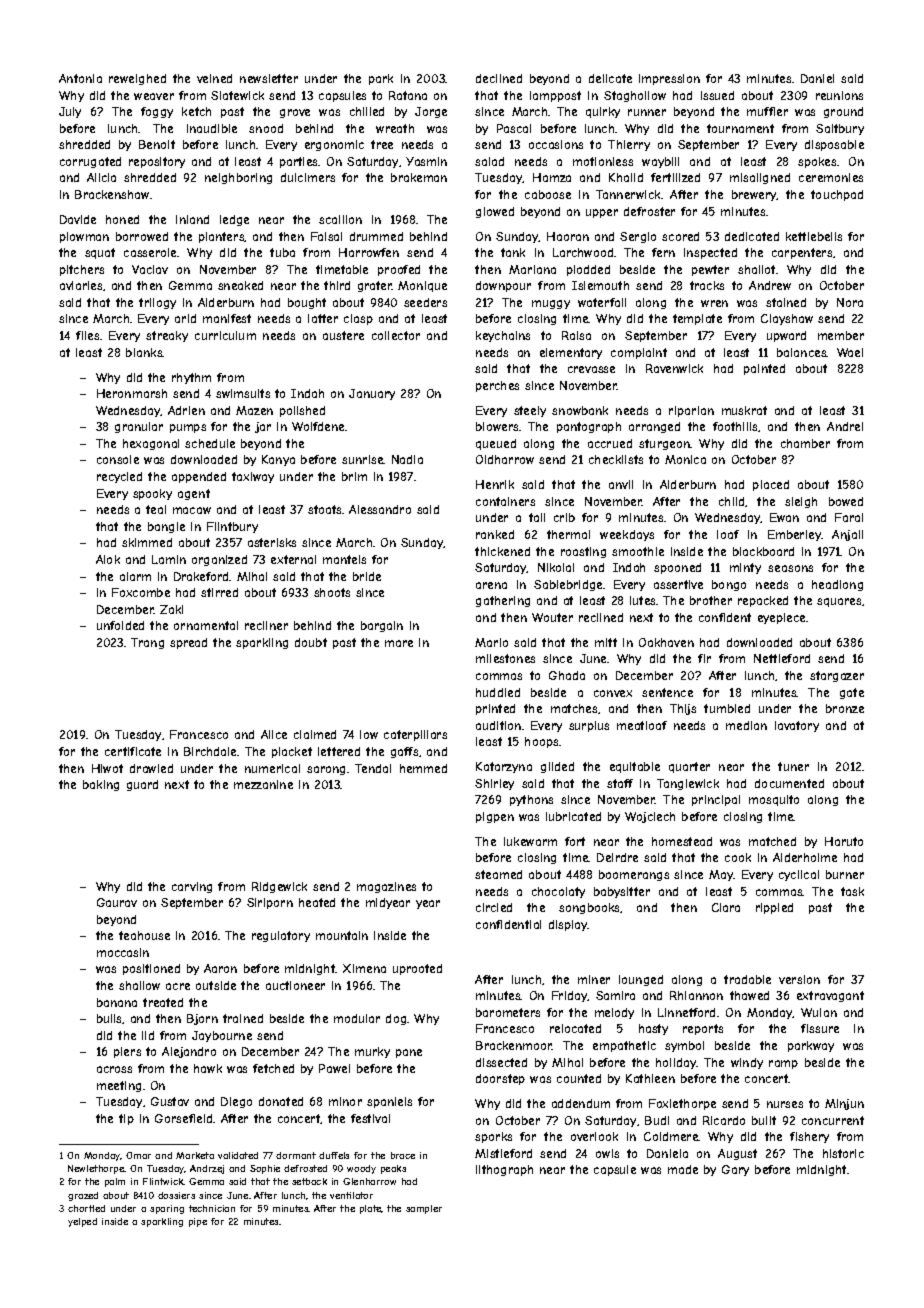 The width and height of the page is (924, 1308). What do you see at coordinates (278, 460) in the page?
I see `Kanya` at bounding box center [278, 460].
